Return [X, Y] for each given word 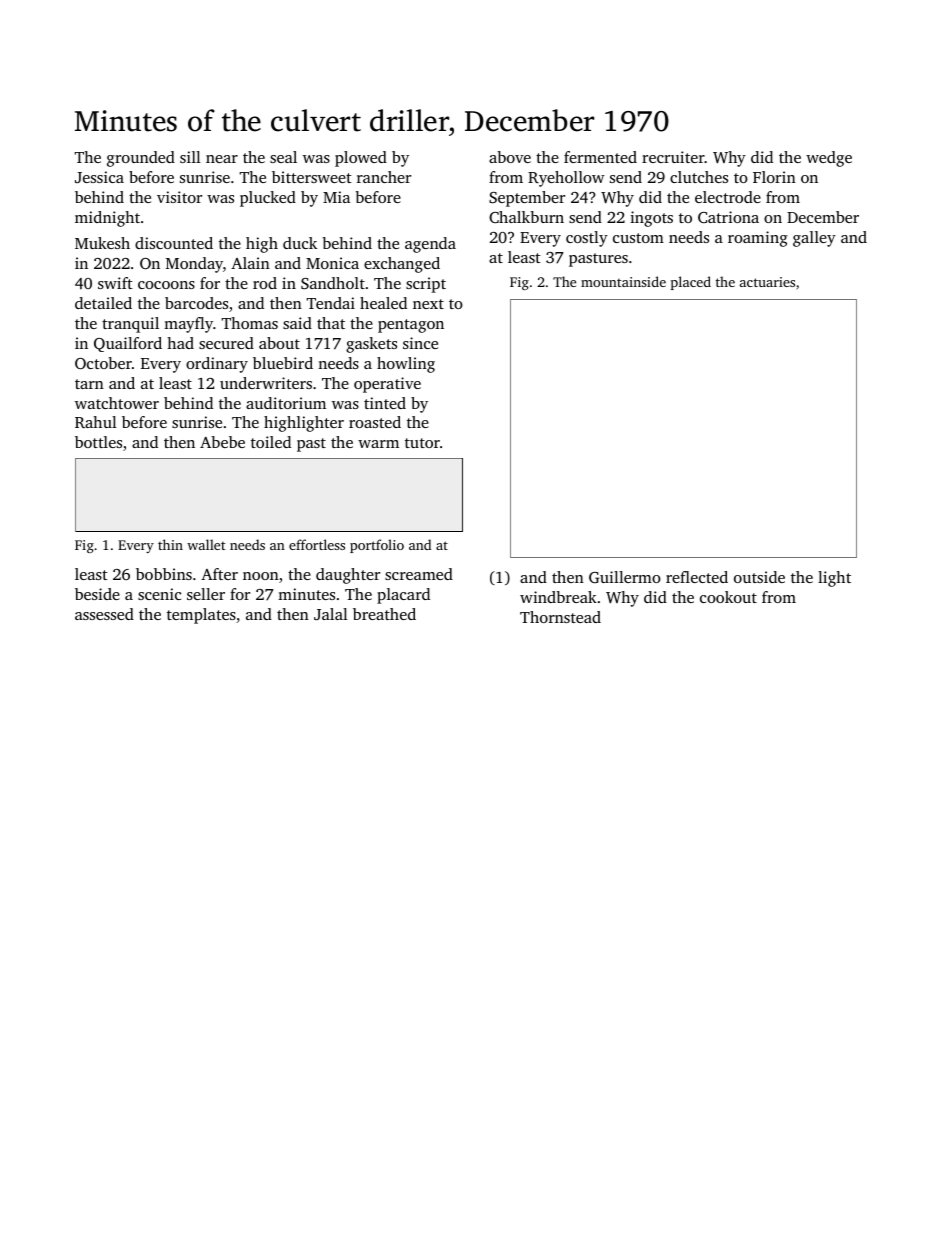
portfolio [377, 546]
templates [201, 616]
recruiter [673, 157]
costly [587, 239]
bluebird [283, 363]
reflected [697, 577]
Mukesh [102, 243]
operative [387, 385]
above [510, 157]
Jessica [99, 177]
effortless [317, 544]
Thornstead [560, 617]
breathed [384, 614]
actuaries [767, 282]
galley [814, 239]
